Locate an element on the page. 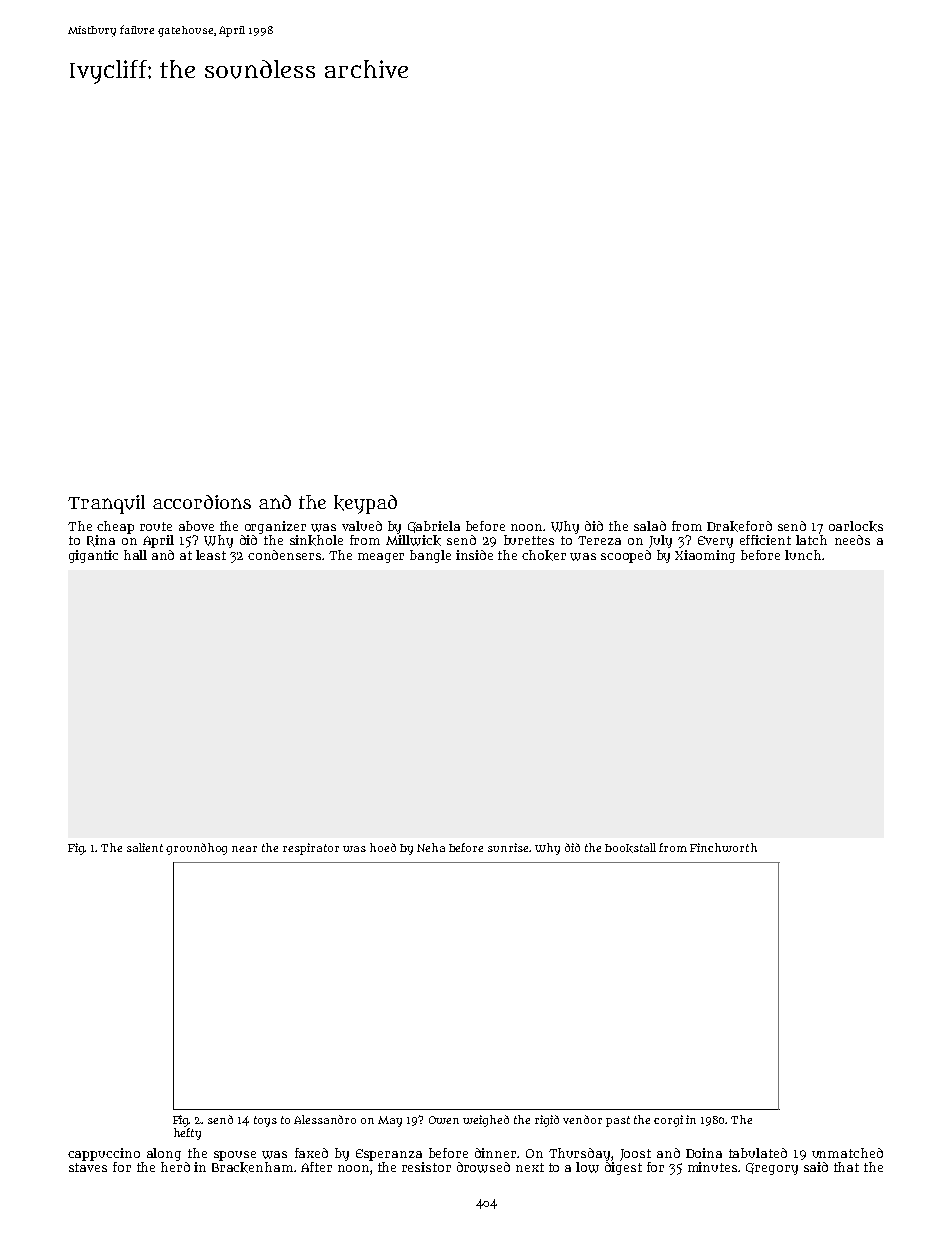 This image has width=952, height=1233. Finchworth is located at coordinates (723, 847).
